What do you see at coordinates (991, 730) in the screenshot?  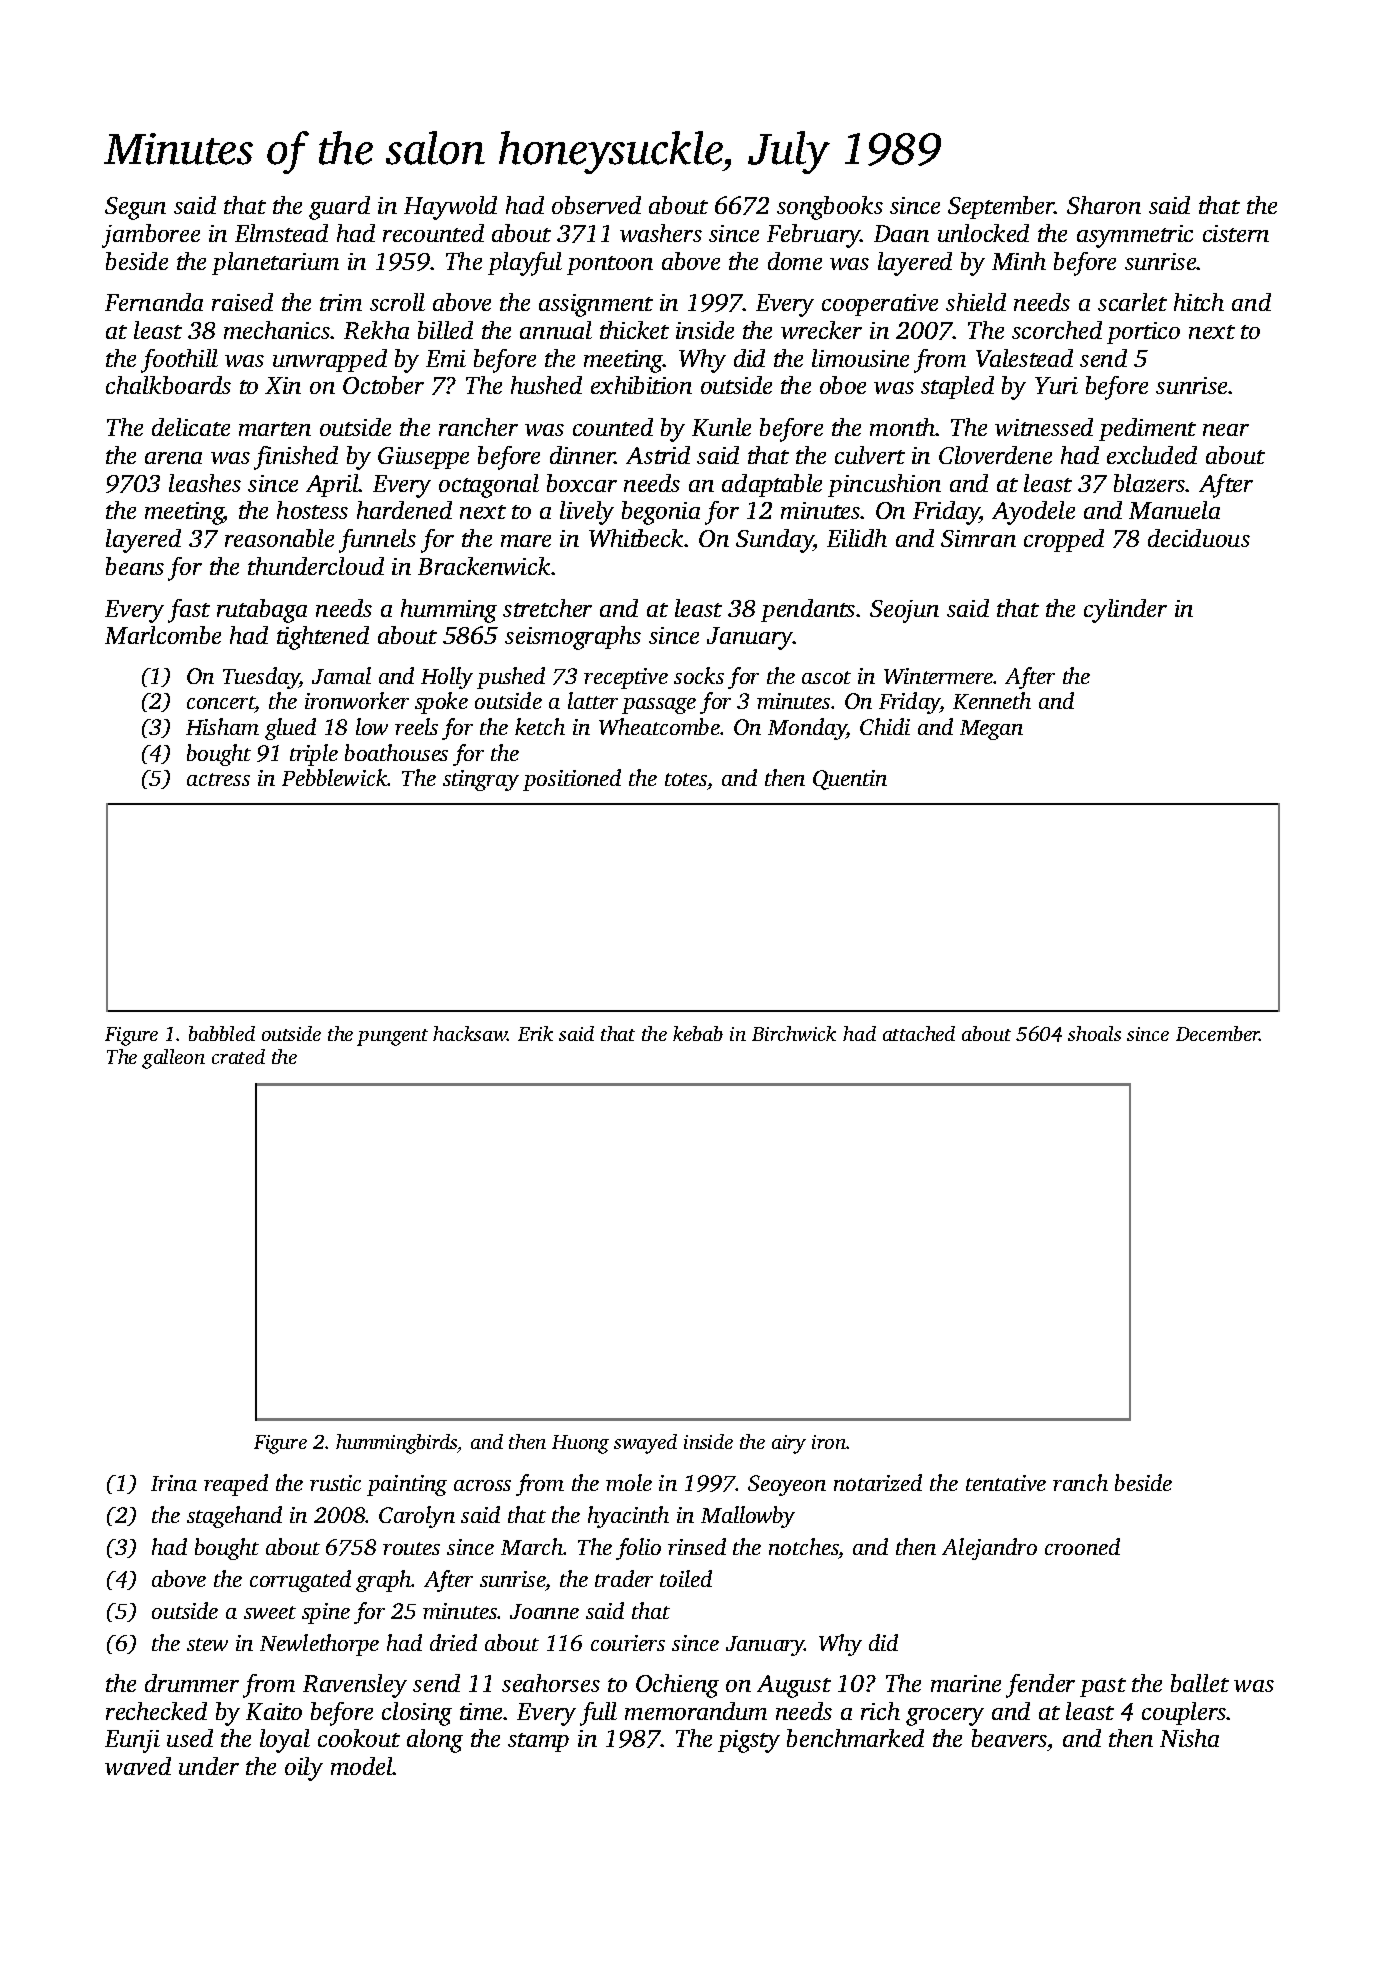 I see `Megan` at bounding box center [991, 730].
